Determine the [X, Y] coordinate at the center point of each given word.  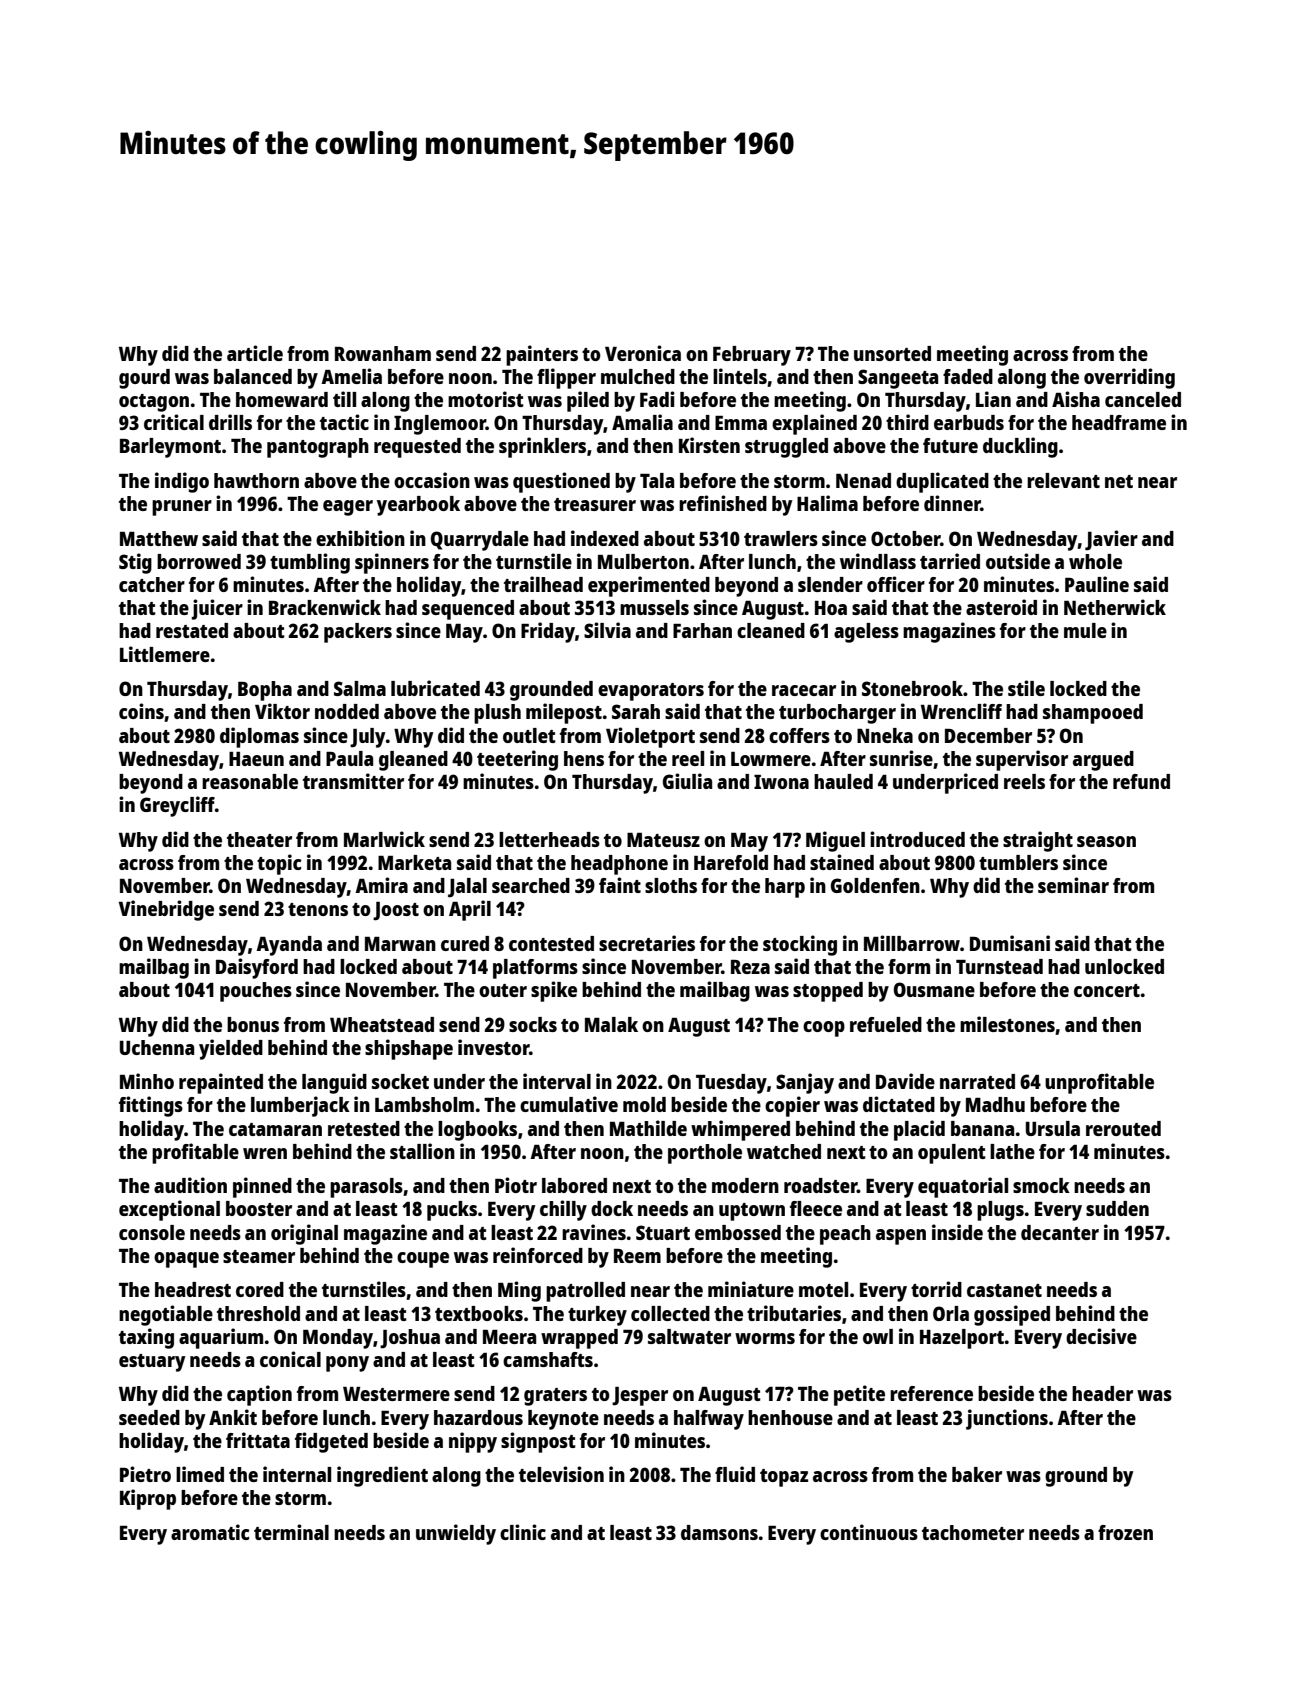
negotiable [166, 1315]
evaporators [651, 692]
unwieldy [456, 1534]
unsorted [892, 353]
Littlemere [165, 654]
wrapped [579, 1339]
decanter [1060, 1232]
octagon [154, 403]
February [752, 356]
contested [551, 943]
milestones [1007, 1024]
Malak [611, 1024]
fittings [151, 1106]
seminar [1073, 885]
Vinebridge [166, 910]
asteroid [1001, 607]
